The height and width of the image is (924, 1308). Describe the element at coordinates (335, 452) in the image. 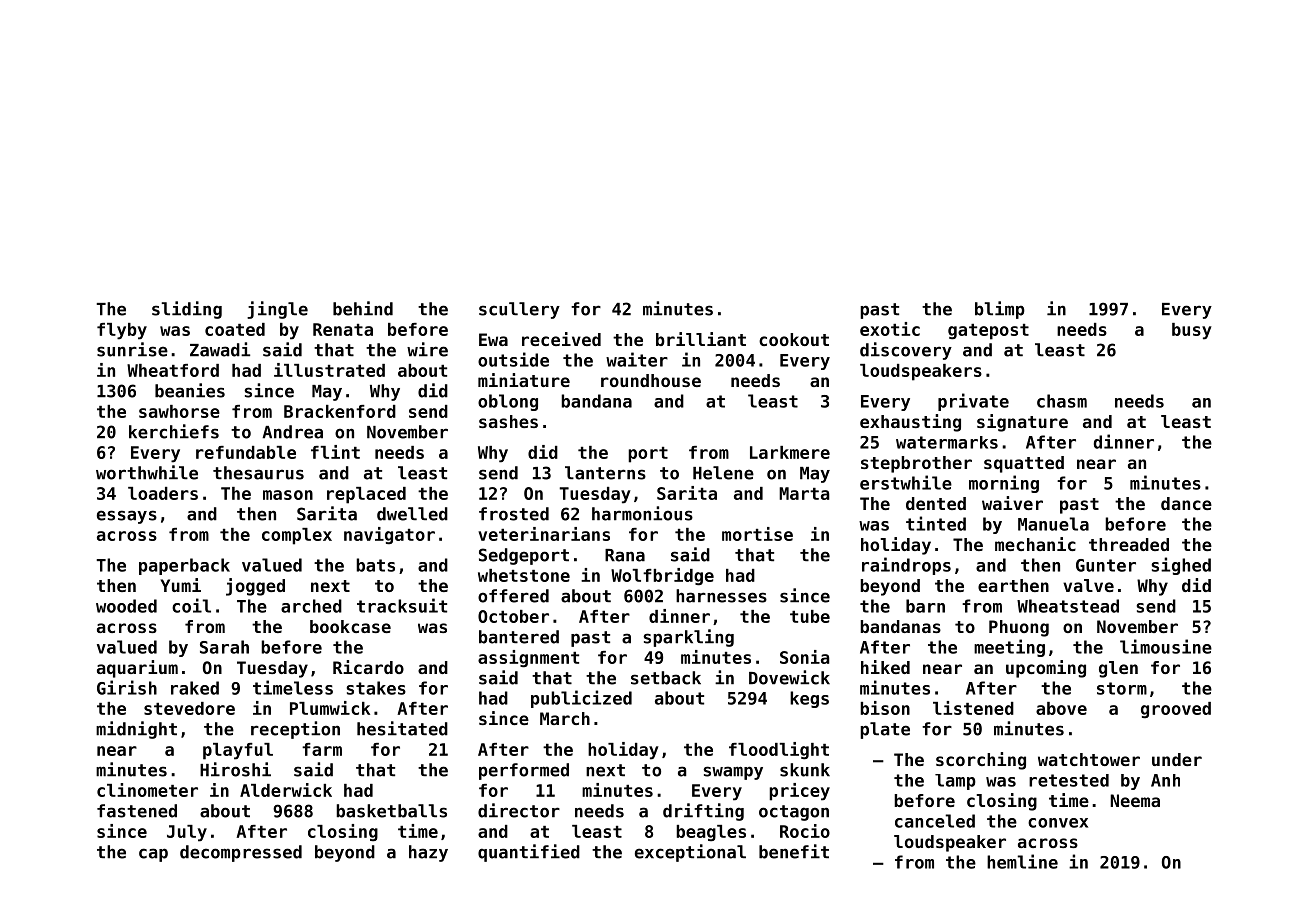

I see `flint` at that location.
